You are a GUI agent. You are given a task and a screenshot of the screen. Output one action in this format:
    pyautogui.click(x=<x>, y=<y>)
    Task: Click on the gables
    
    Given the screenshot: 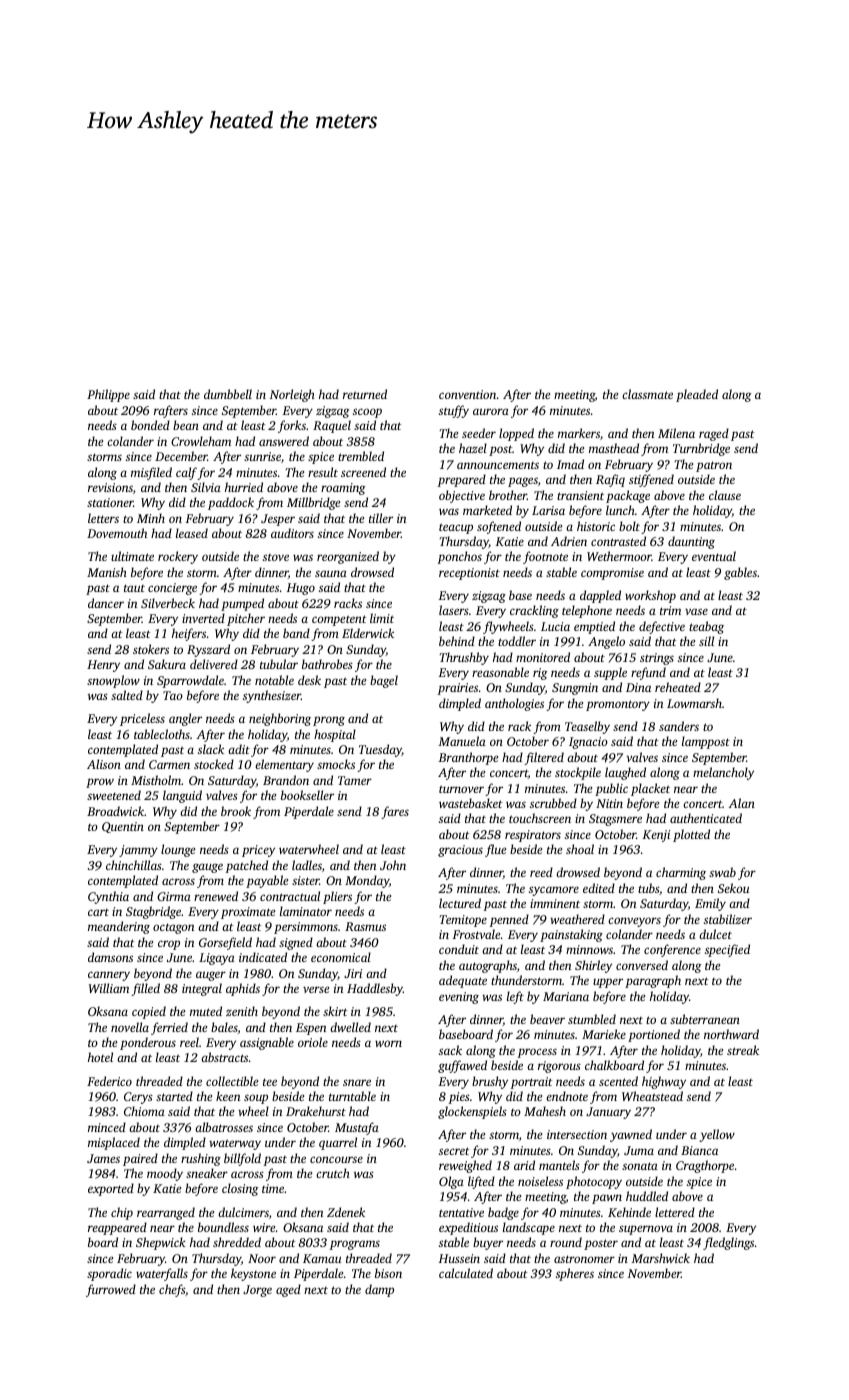 What is the action you would take?
    pyautogui.click(x=740, y=573)
